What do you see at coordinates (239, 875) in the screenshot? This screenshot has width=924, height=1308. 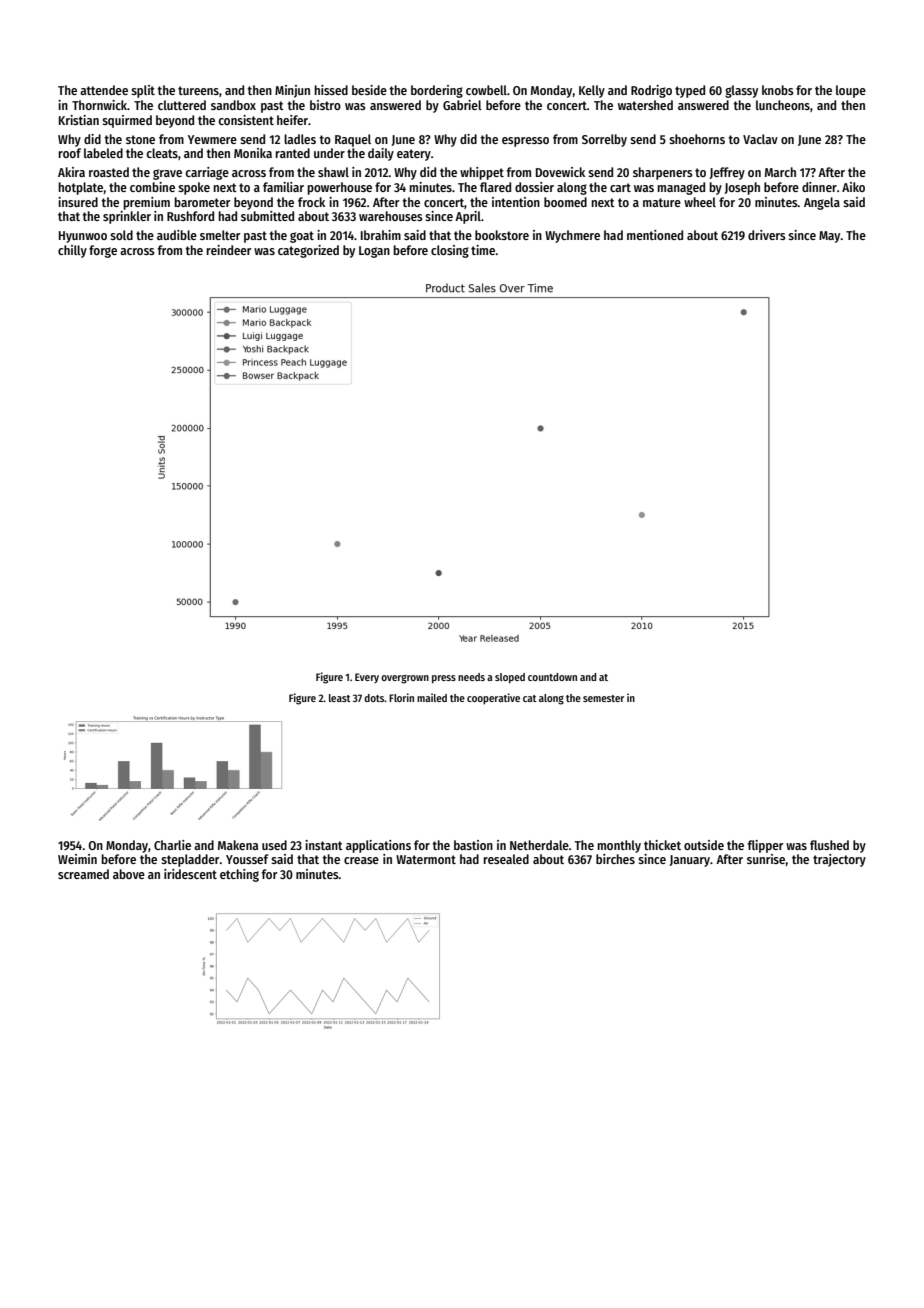 I see `etching` at bounding box center [239, 875].
